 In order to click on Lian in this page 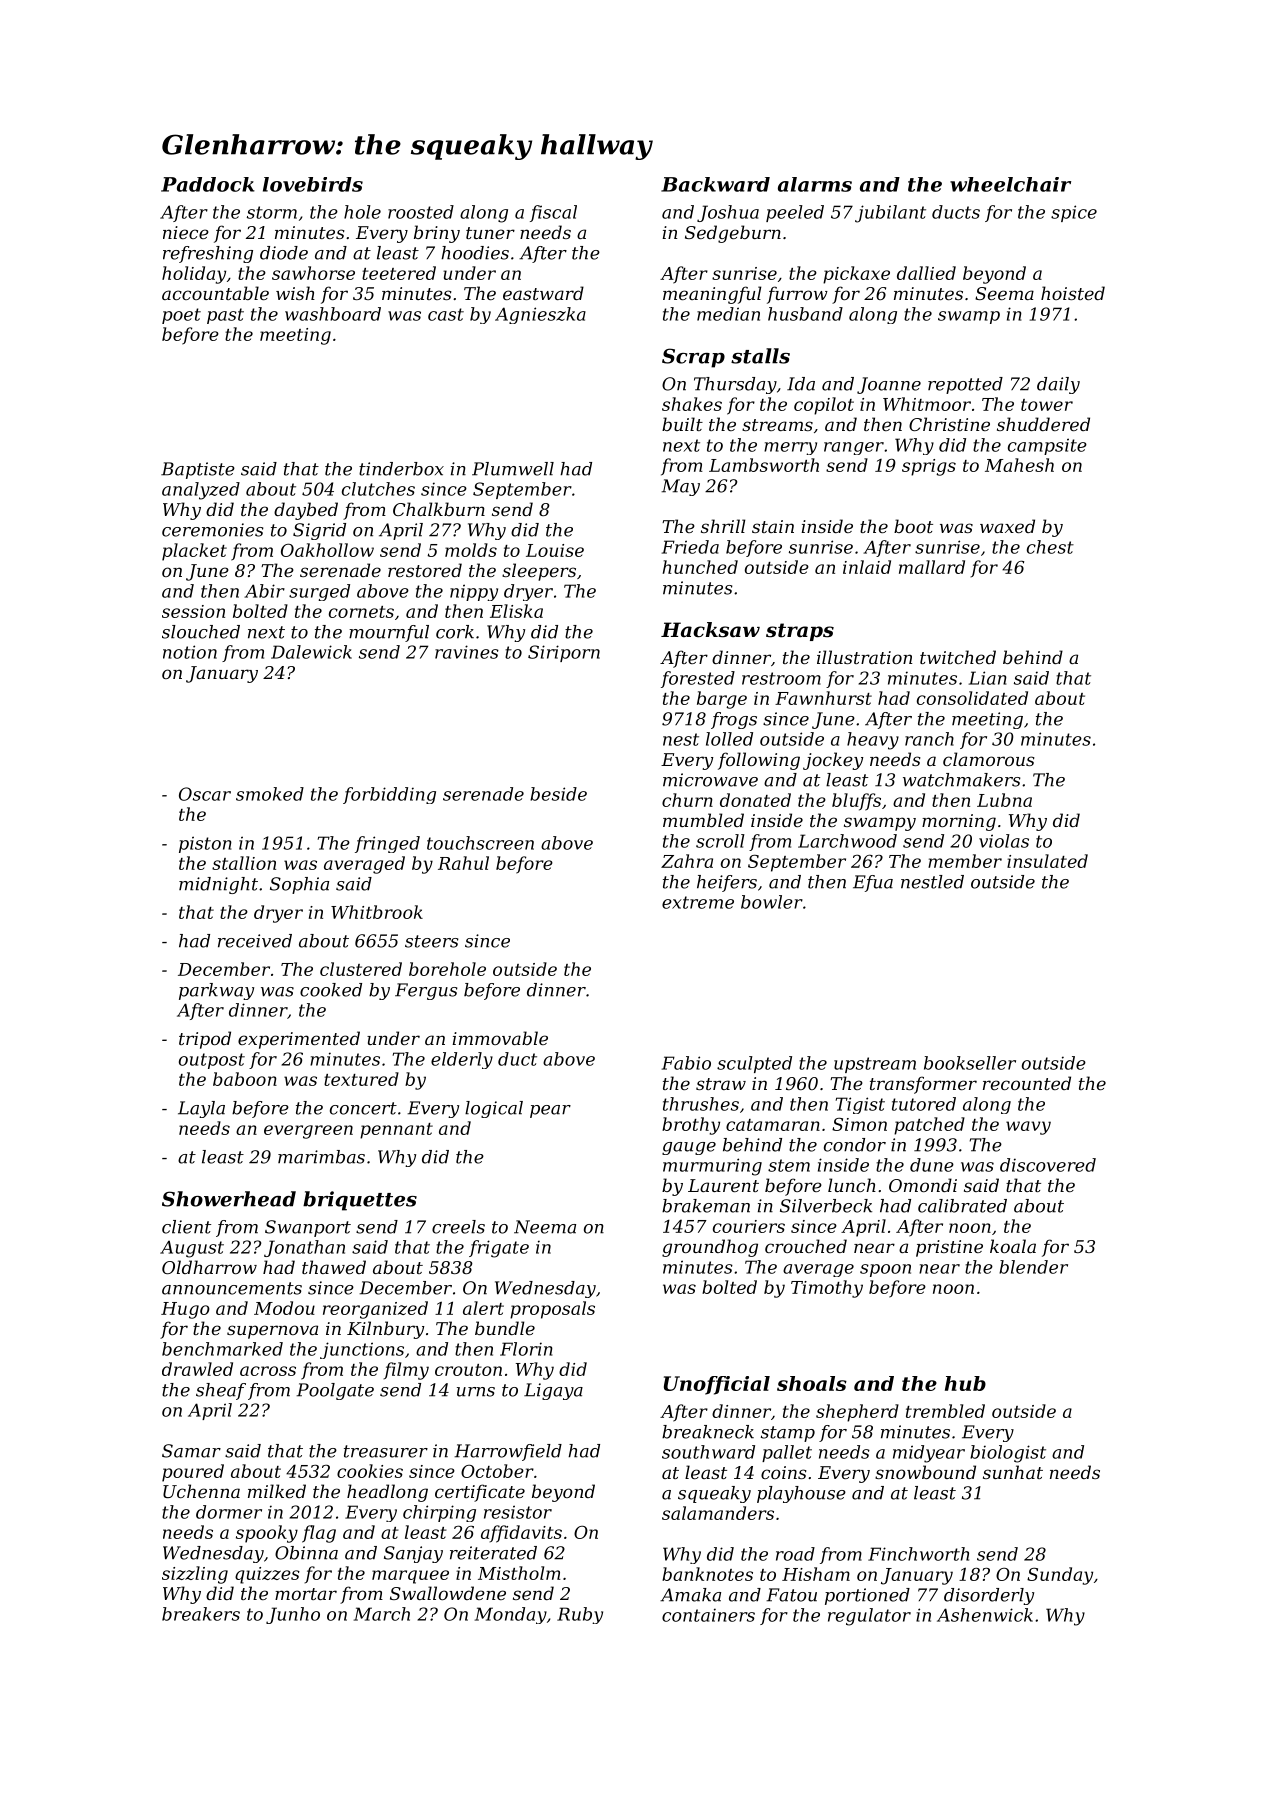, I will do `click(988, 678)`.
